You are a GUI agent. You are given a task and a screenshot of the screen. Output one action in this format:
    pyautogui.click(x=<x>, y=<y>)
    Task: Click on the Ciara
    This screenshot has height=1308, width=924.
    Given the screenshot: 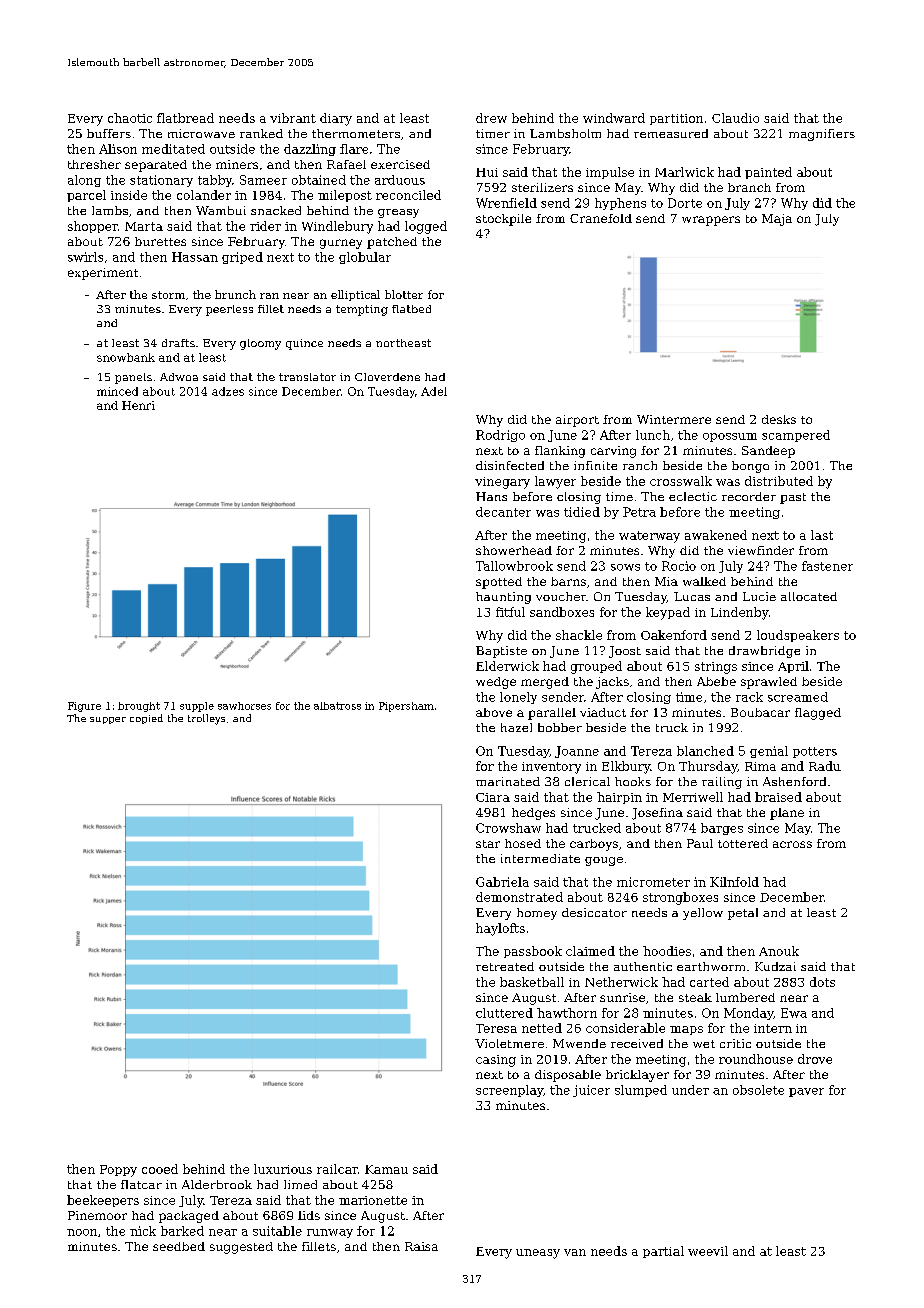 What is the action you would take?
    pyautogui.click(x=493, y=797)
